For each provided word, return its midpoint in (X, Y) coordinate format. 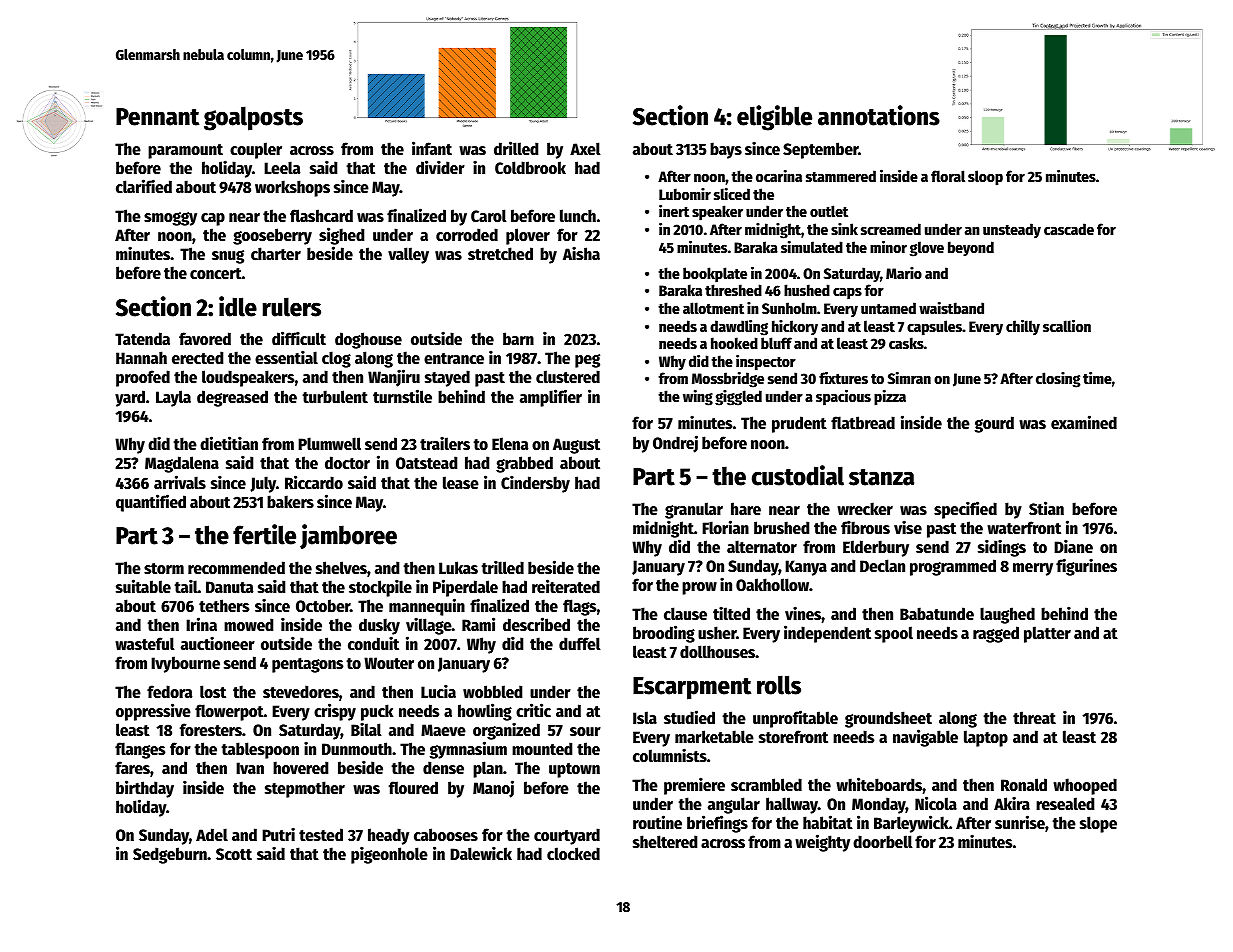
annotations (879, 115)
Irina (201, 624)
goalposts (253, 118)
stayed (447, 378)
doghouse (368, 340)
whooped (1085, 786)
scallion (1067, 326)
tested (321, 835)
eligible (774, 118)
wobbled (492, 692)
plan (488, 769)
